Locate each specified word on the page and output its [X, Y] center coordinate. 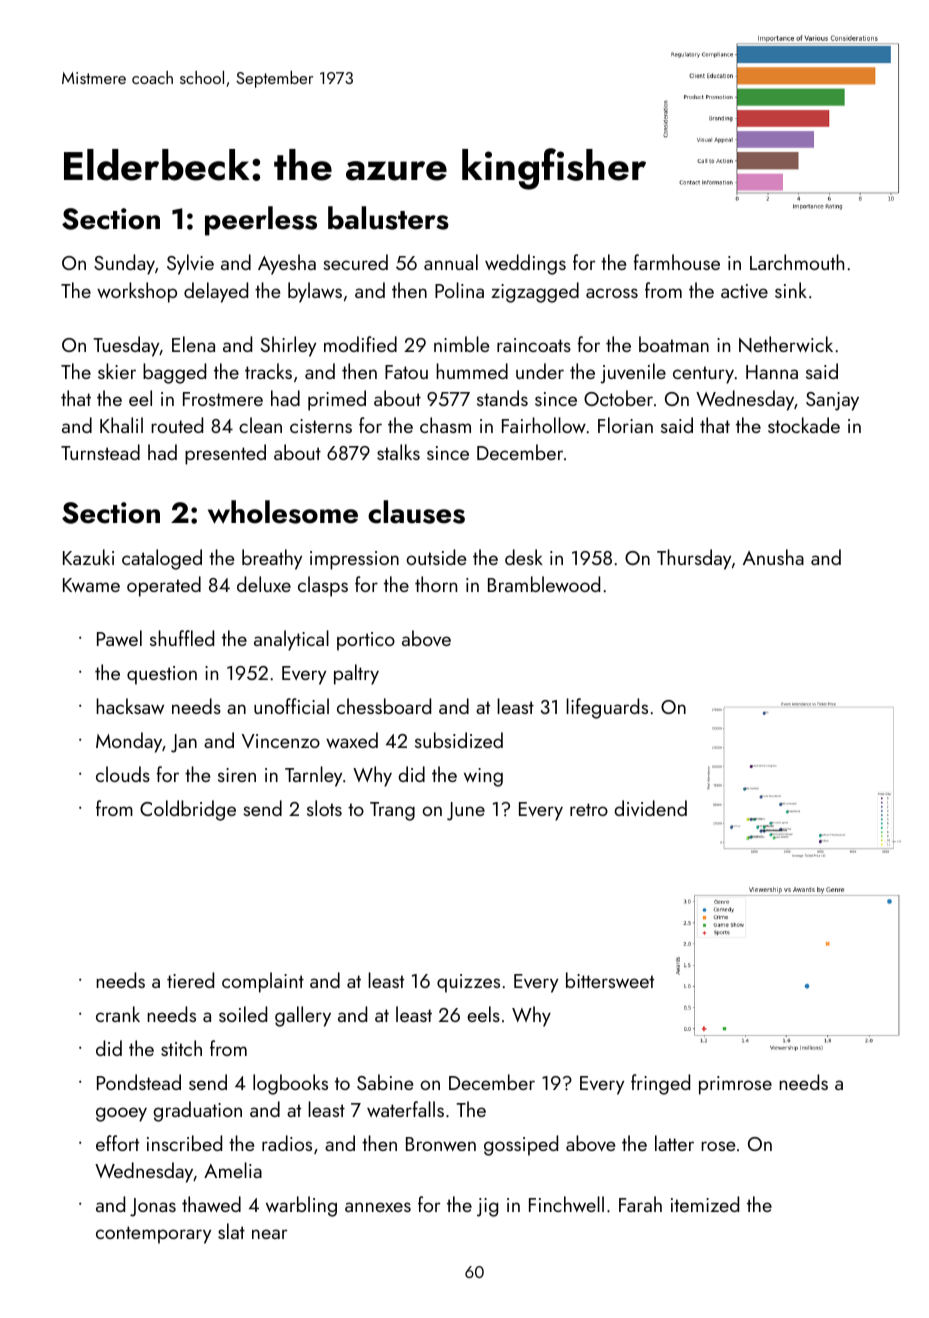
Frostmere [223, 399]
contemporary [153, 1235]
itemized [705, 1204]
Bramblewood [544, 584]
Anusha [773, 557]
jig [487, 1207]
